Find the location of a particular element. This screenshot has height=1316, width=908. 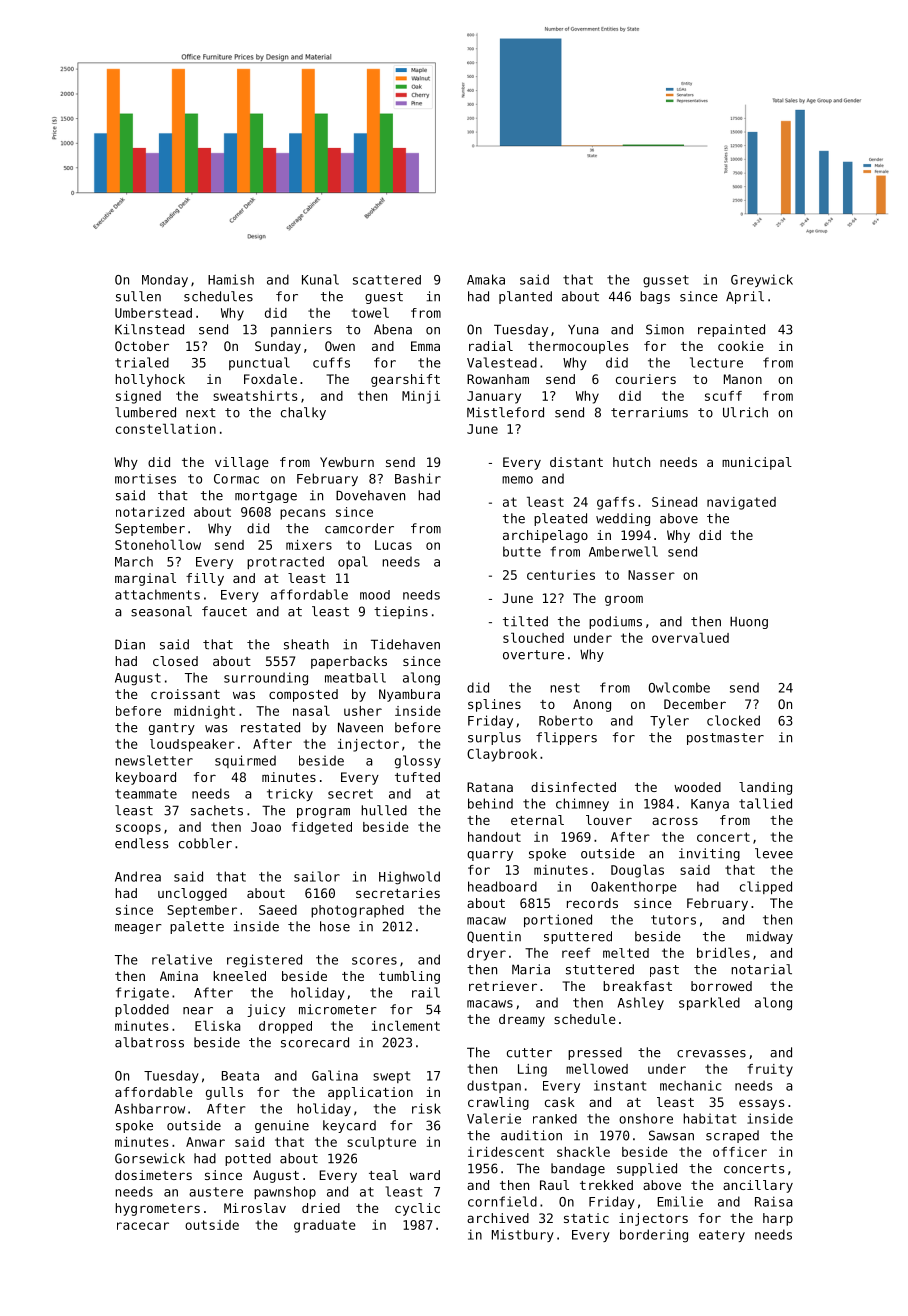

Hamish is located at coordinates (231, 279).
